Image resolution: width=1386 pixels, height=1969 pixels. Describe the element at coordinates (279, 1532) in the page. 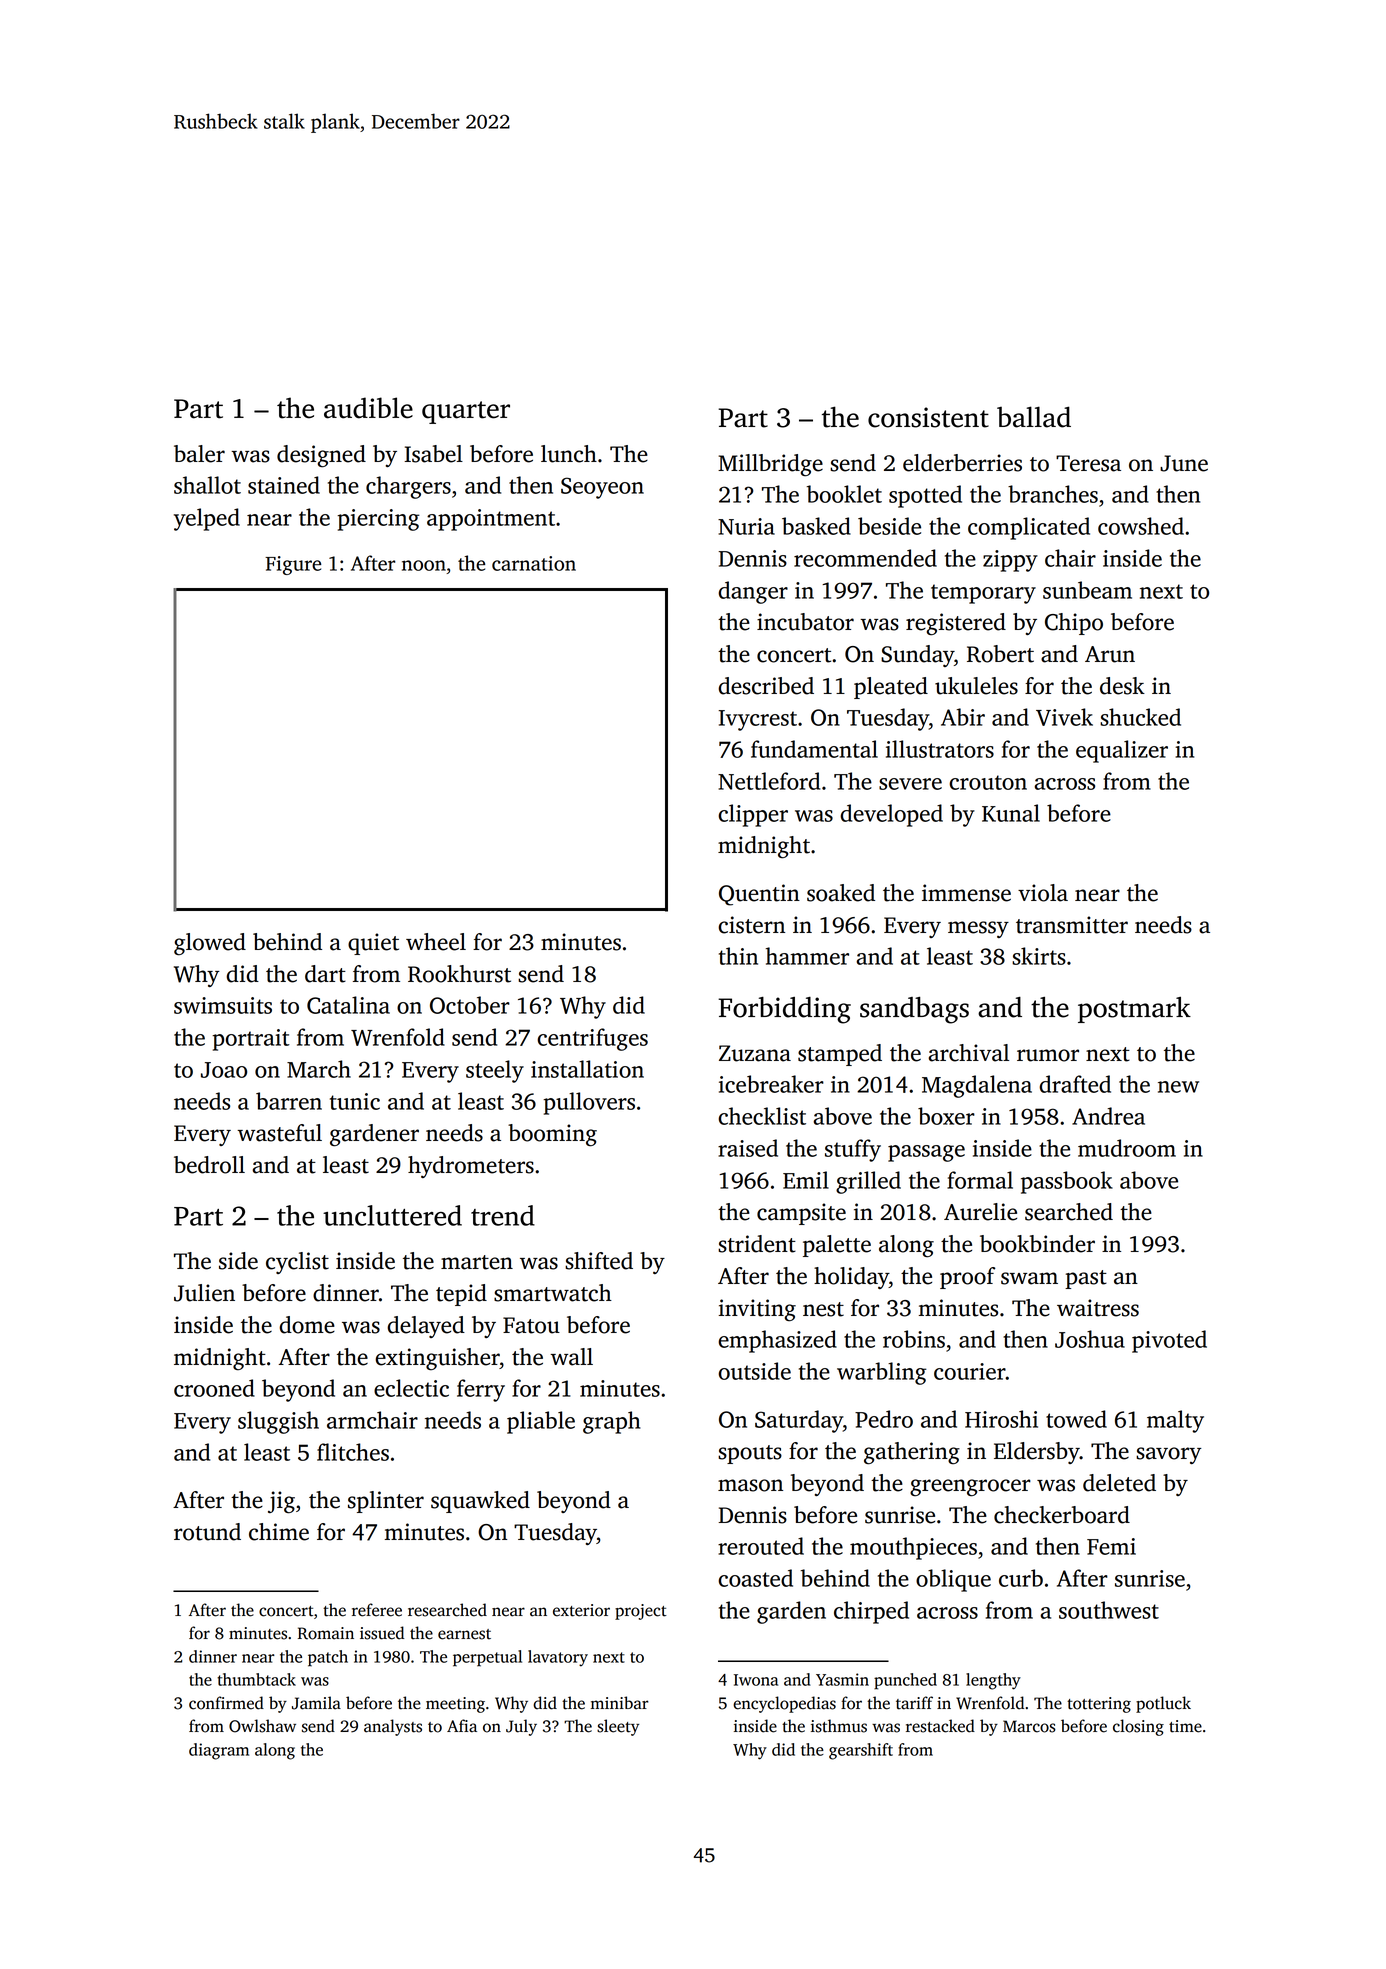

I see `chime` at that location.
